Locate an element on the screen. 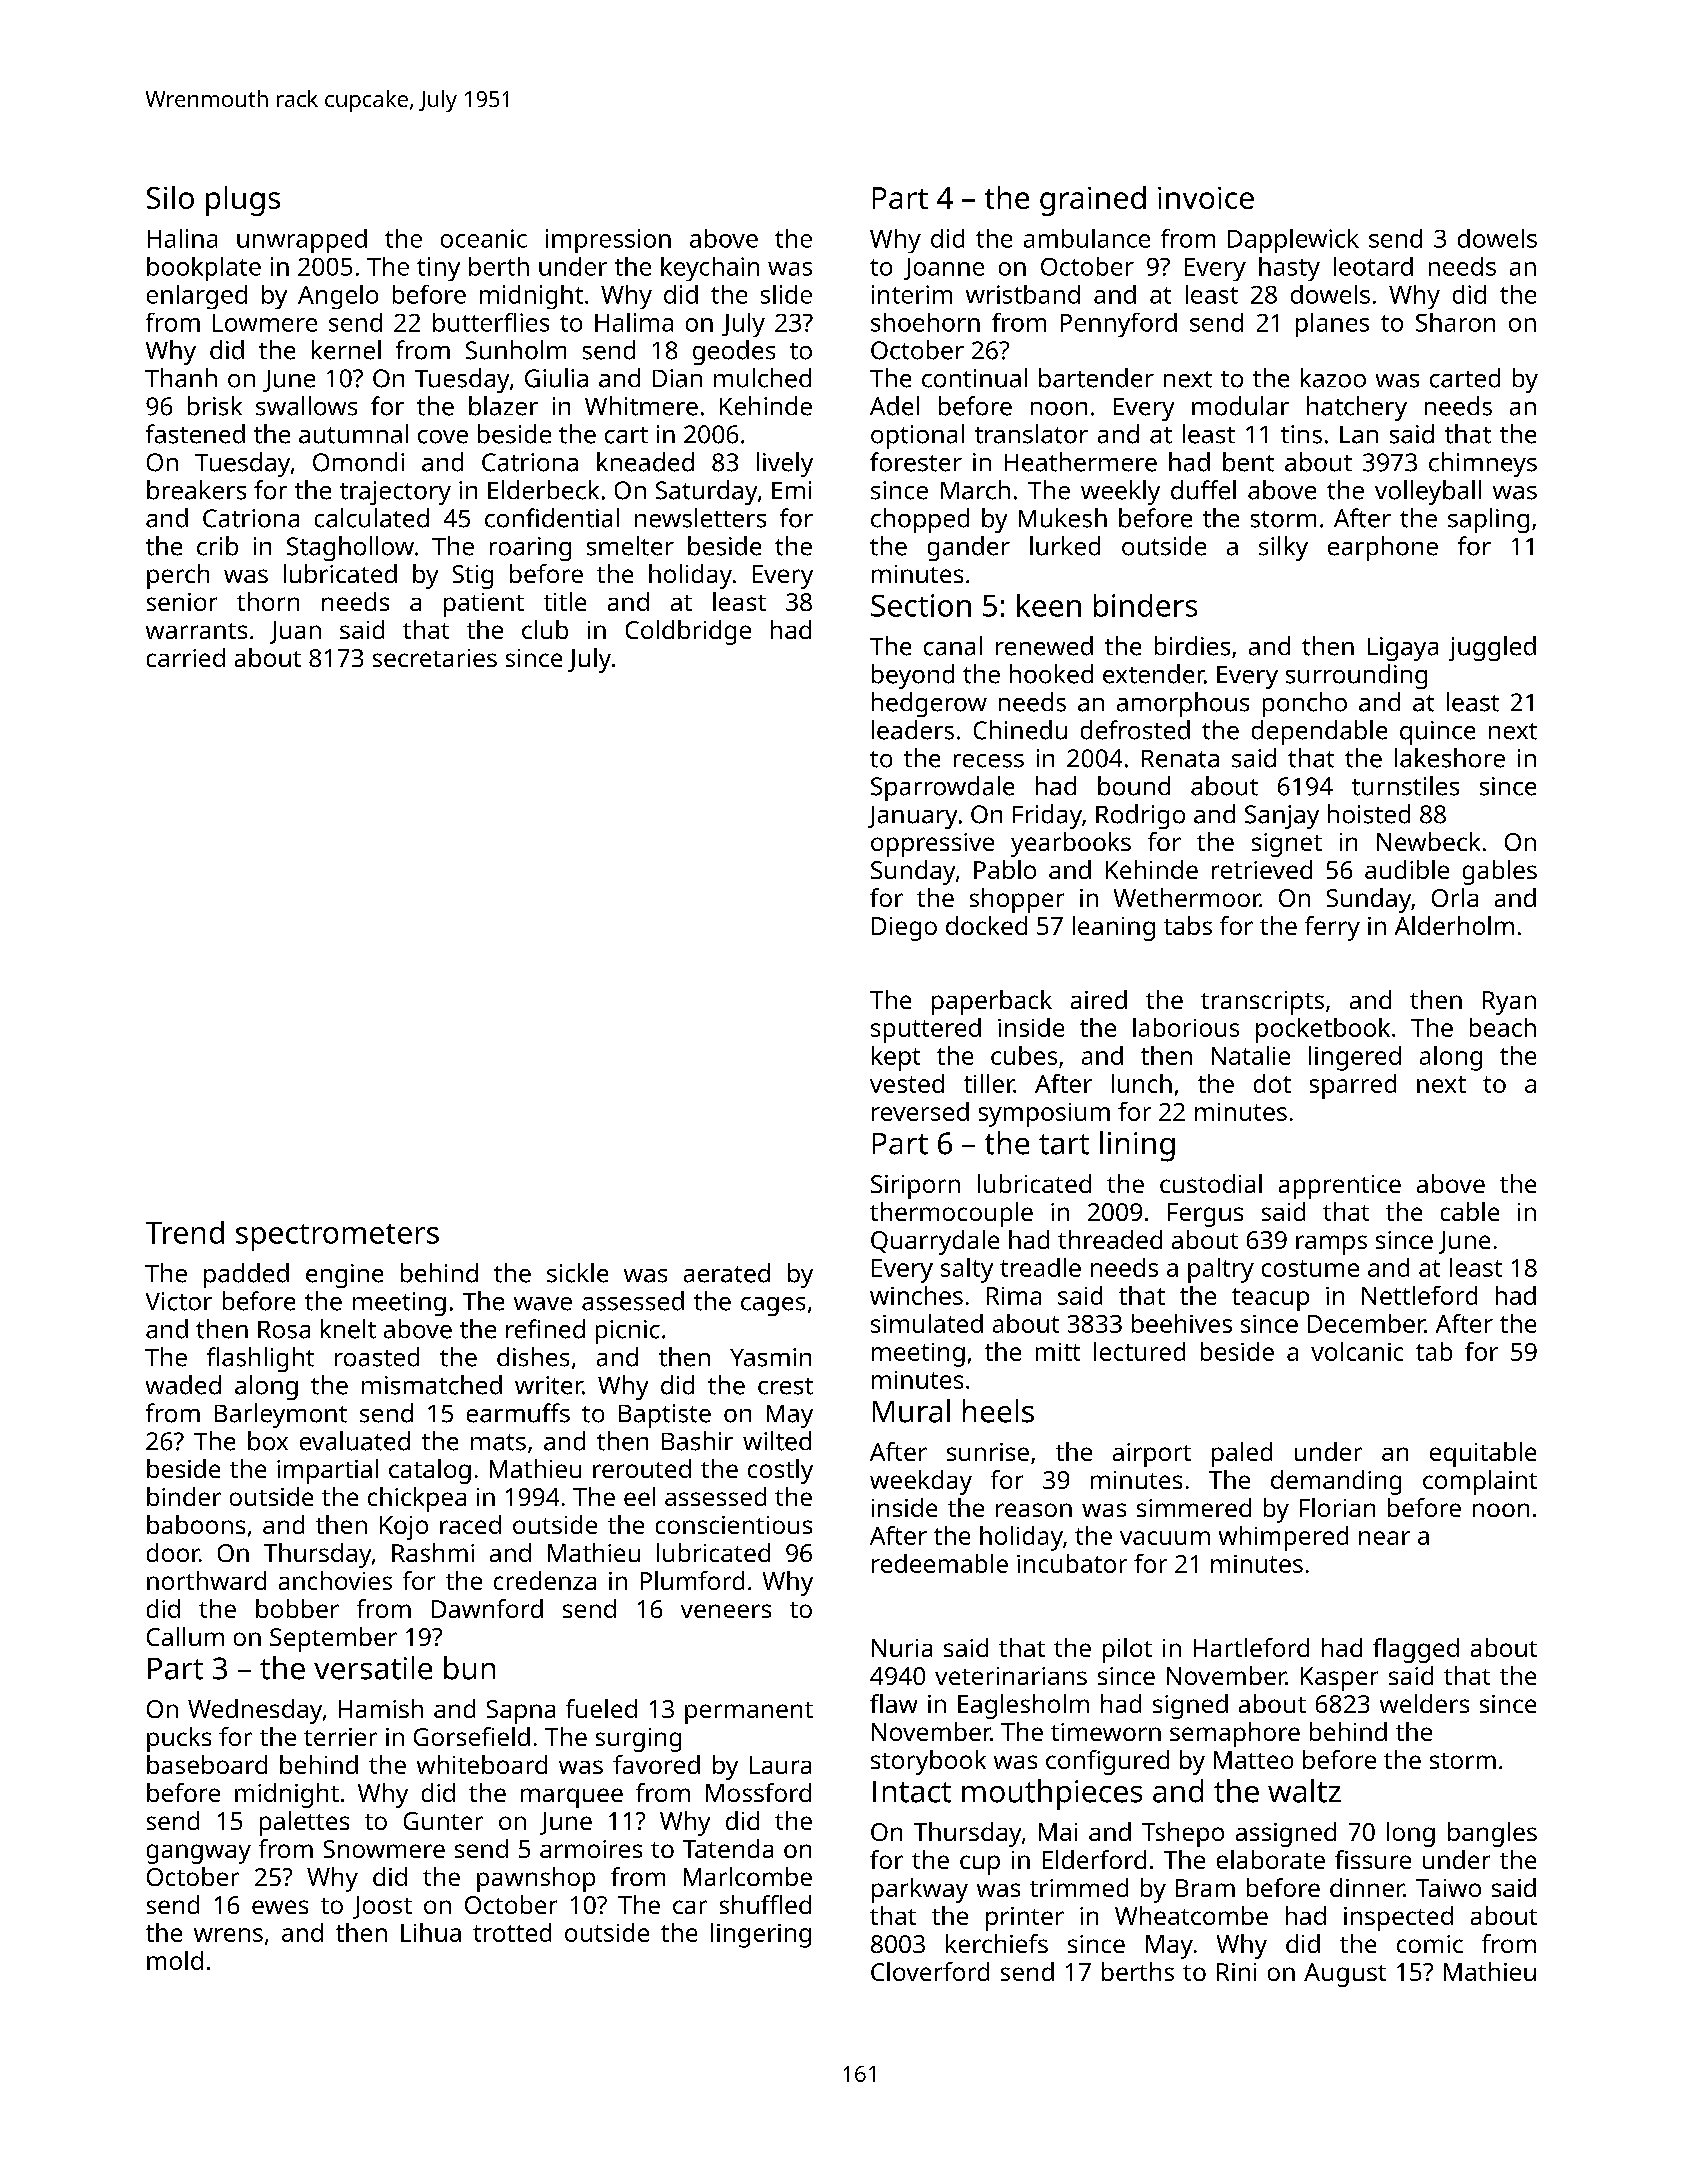  perch is located at coordinates (178, 576).
